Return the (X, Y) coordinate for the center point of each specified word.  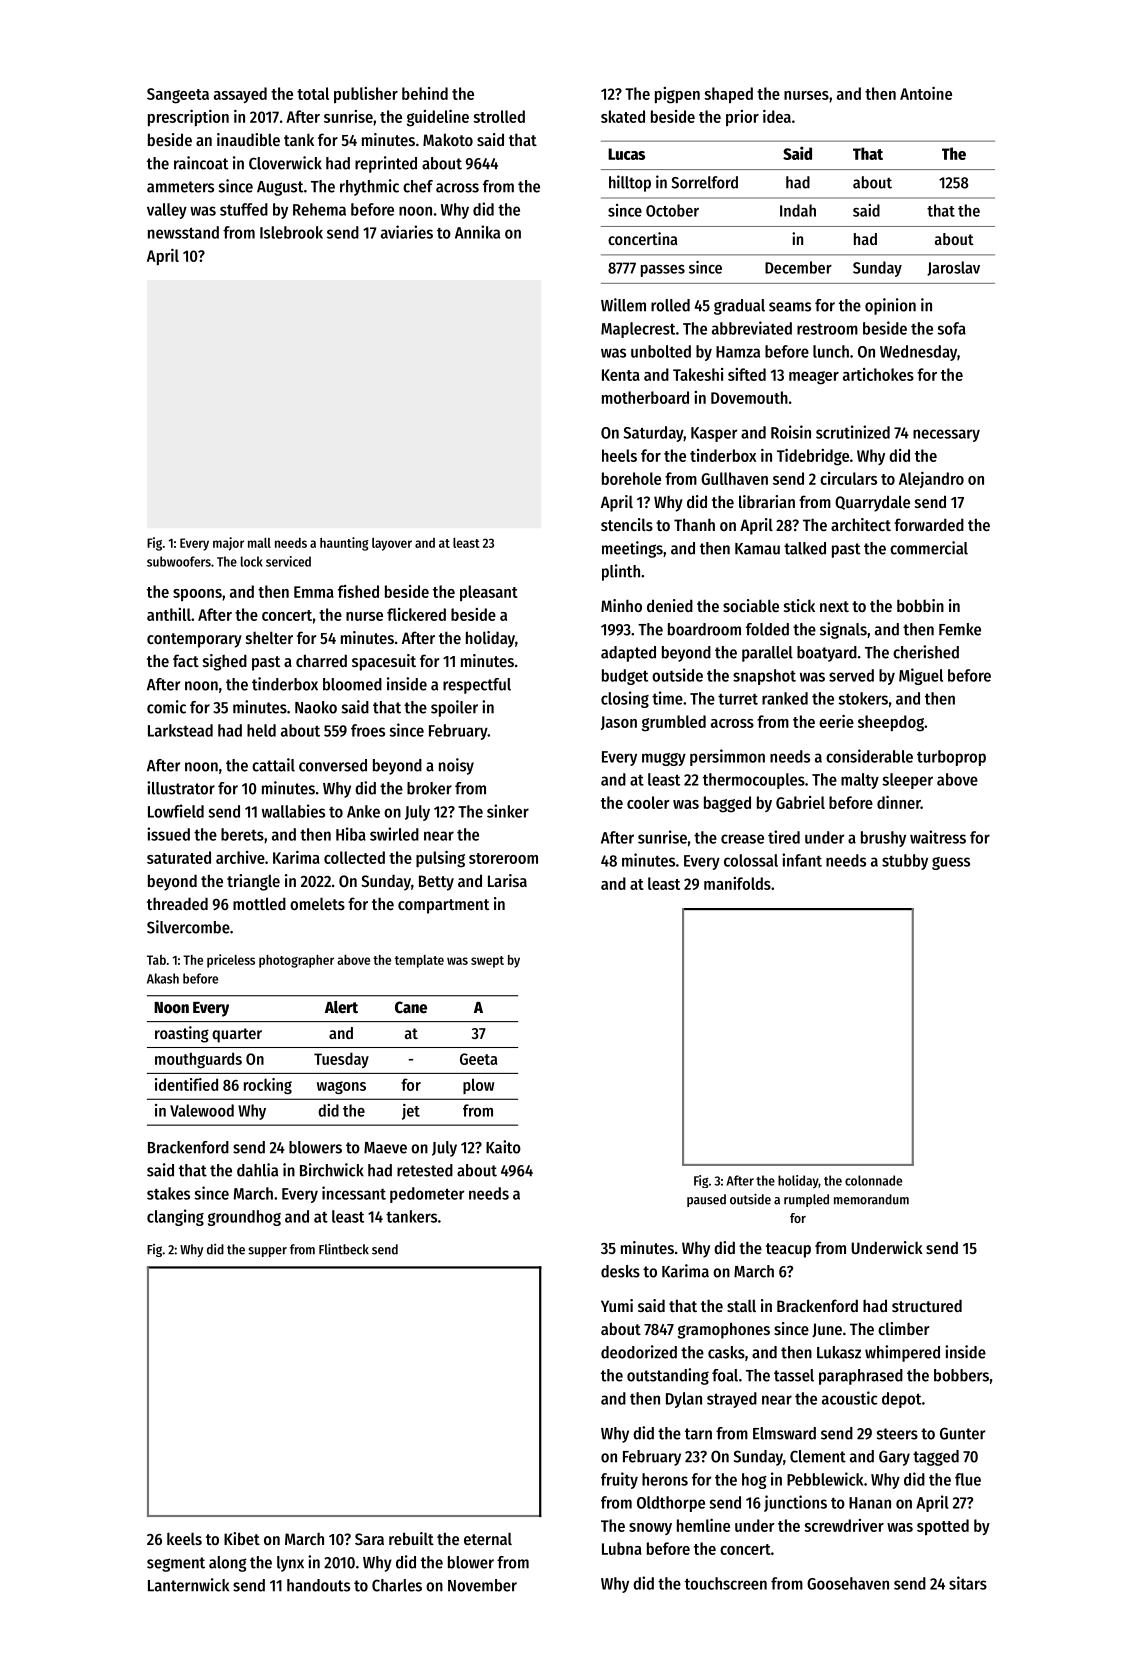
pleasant (489, 593)
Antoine (926, 93)
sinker (508, 811)
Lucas (626, 154)
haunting (344, 544)
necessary (946, 435)
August (280, 188)
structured (927, 1305)
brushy (883, 839)
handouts (318, 1585)
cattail (273, 765)
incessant (354, 1193)
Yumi (617, 1305)
